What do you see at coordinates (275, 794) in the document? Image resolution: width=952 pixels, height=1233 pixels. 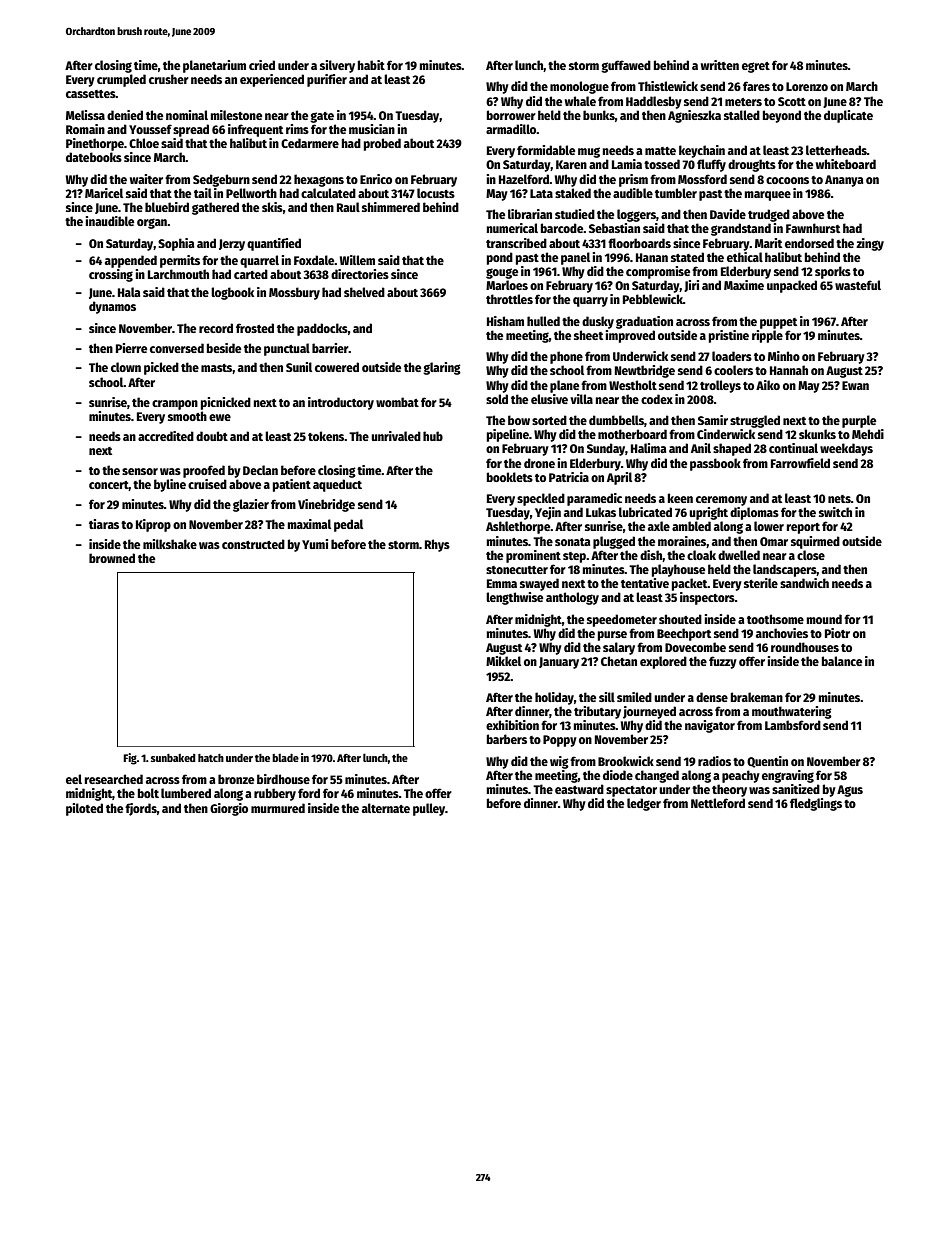 I see `rubbery` at bounding box center [275, 794].
